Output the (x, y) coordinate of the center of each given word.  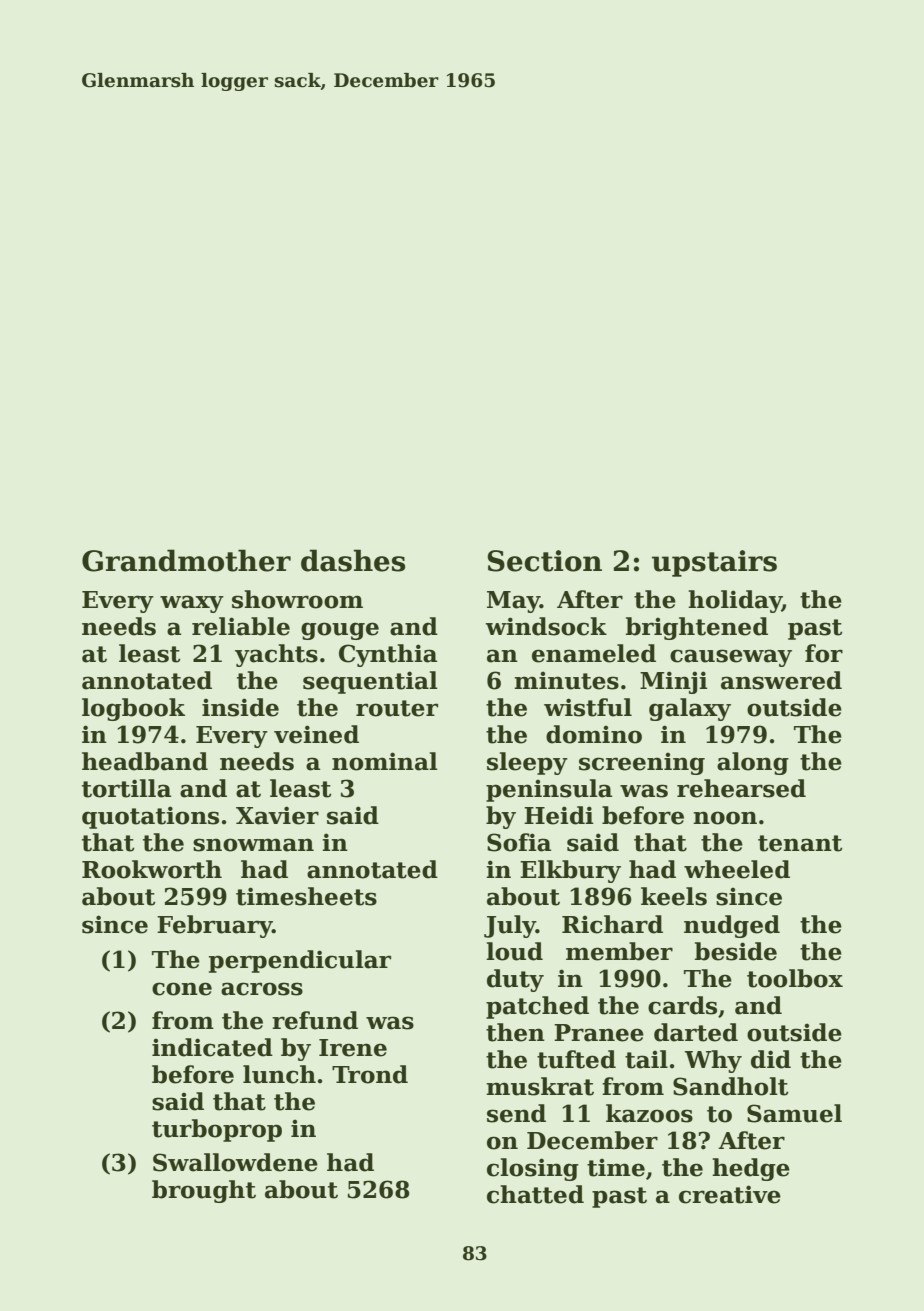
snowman (253, 845)
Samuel (794, 1113)
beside (736, 951)
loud (514, 951)
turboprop (217, 1130)
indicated (212, 1047)
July (510, 926)
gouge (340, 631)
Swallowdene (235, 1162)
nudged (732, 926)
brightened (697, 628)
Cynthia (388, 655)
